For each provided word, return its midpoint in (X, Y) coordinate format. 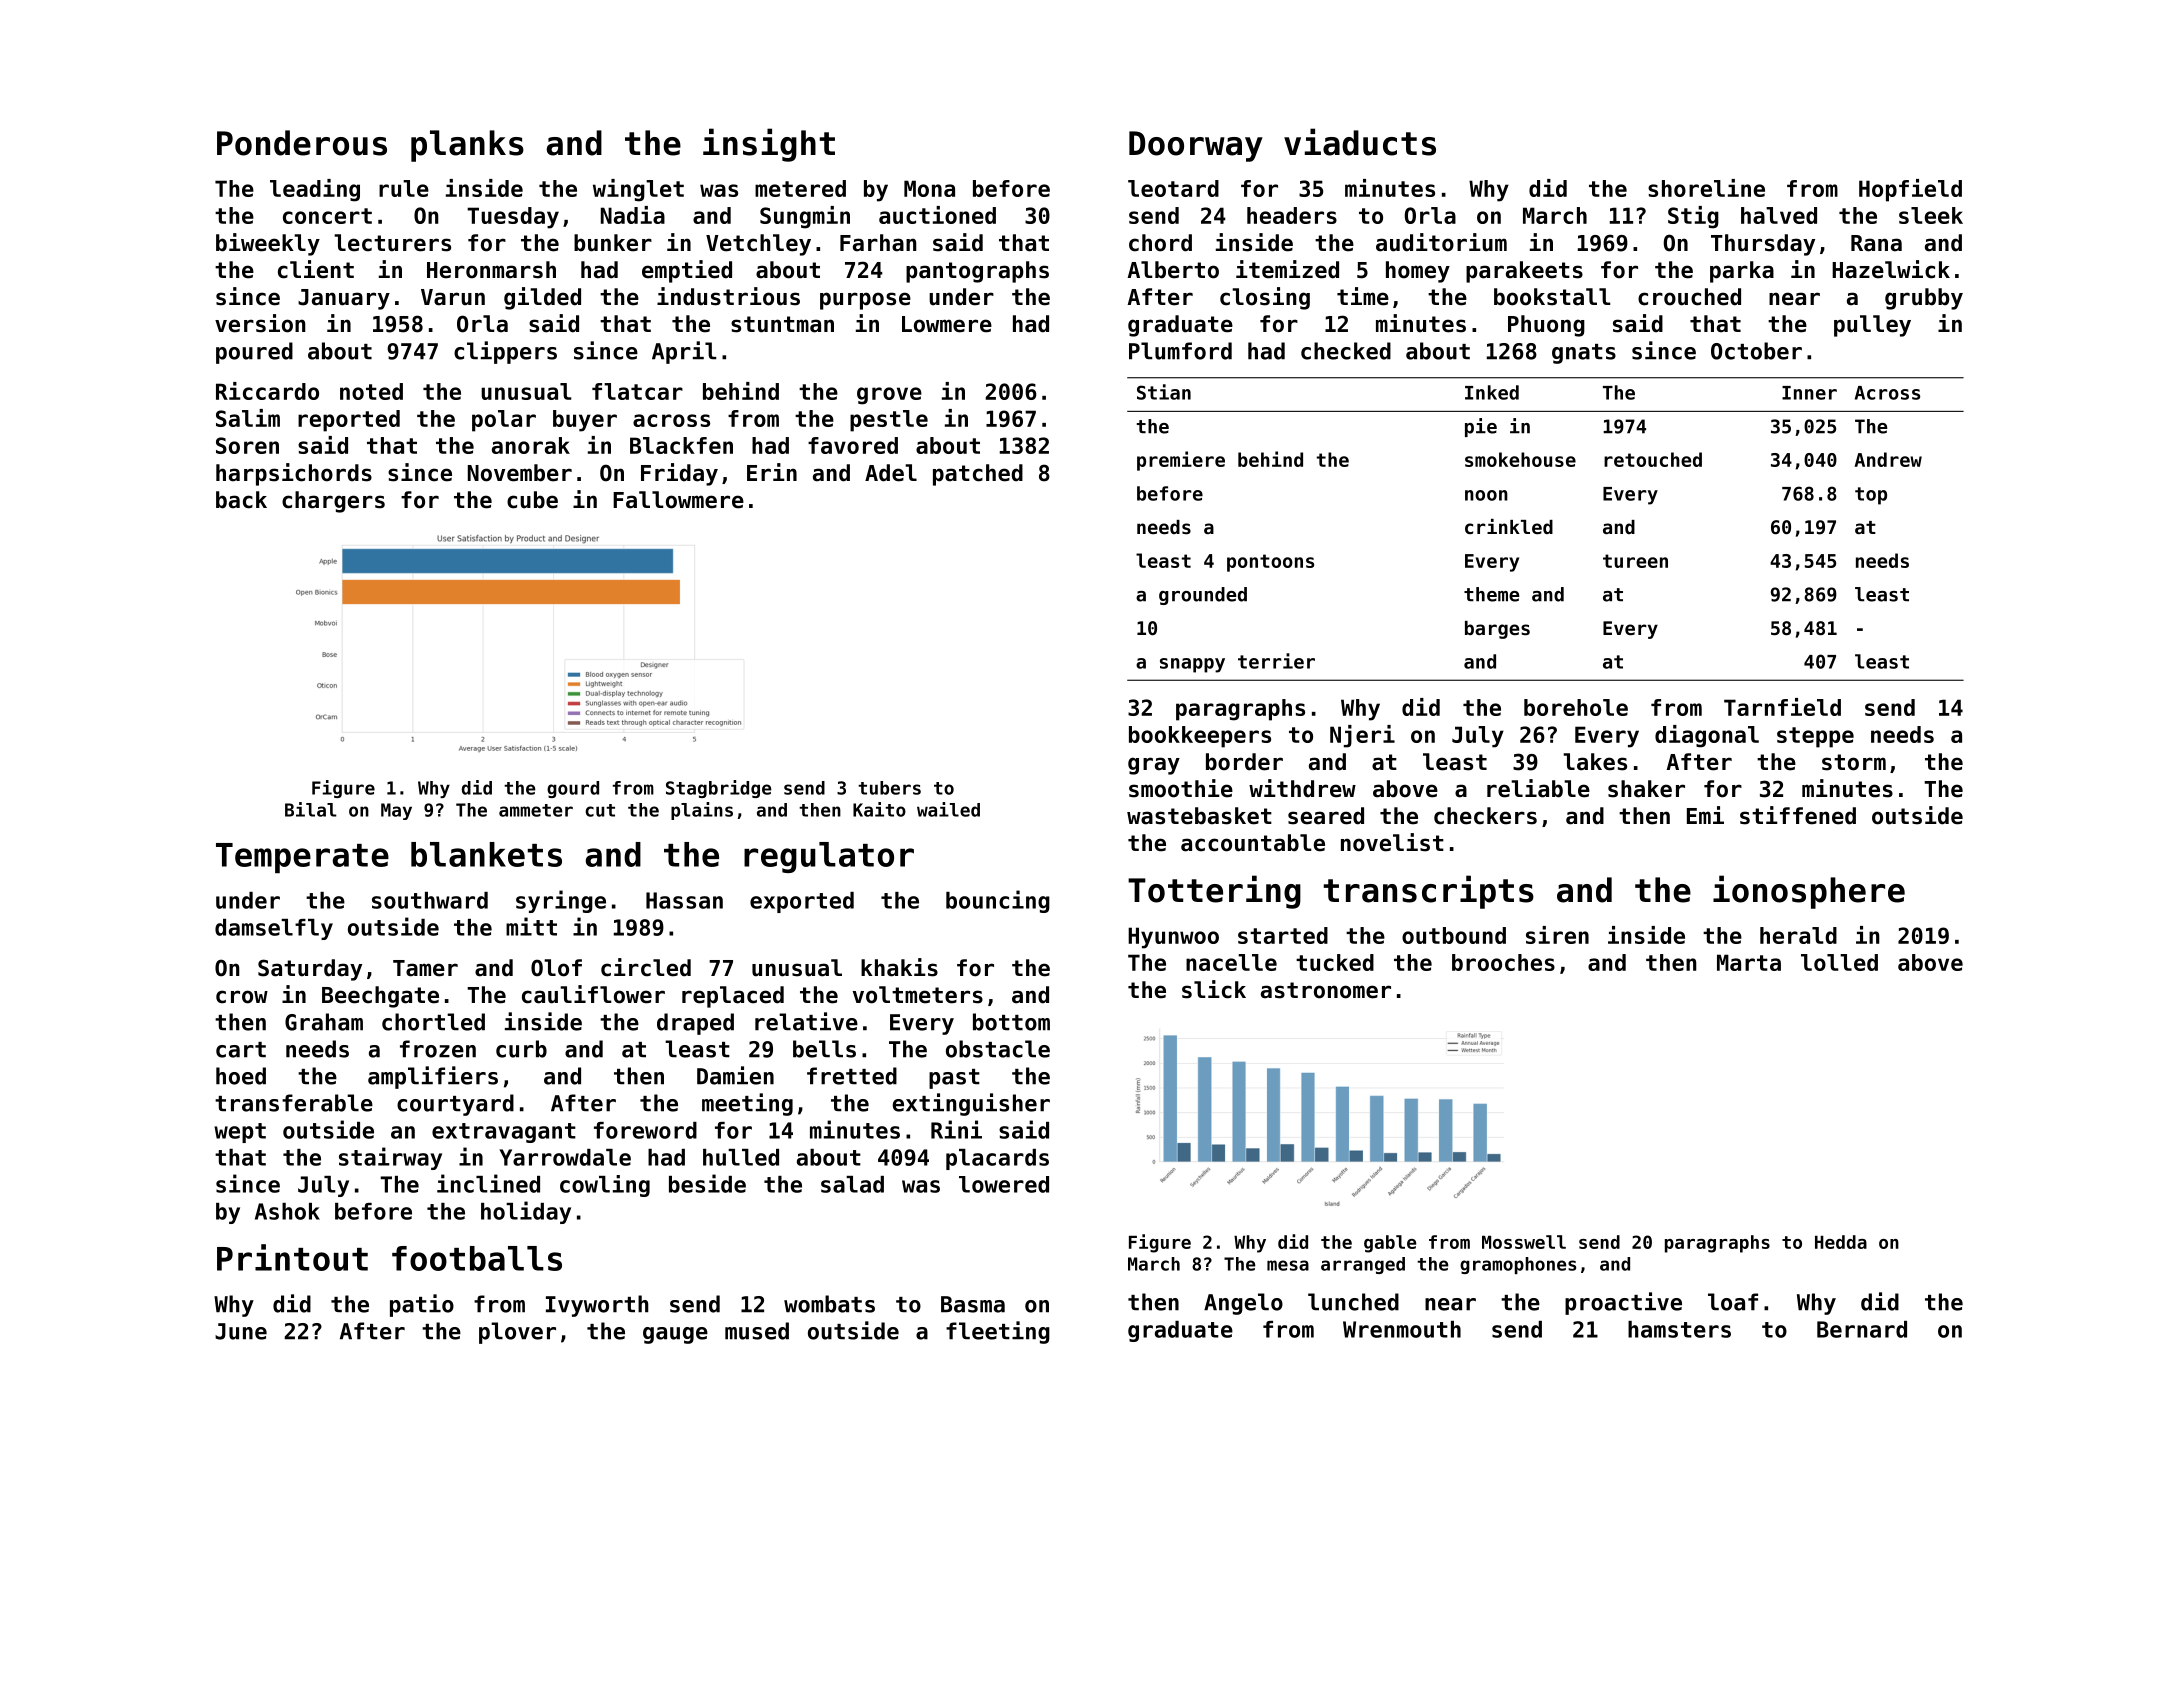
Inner (1809, 393)
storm (1854, 762)
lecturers (392, 243)
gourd (573, 789)
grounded (1203, 596)
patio (422, 1305)
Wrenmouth (1402, 1329)
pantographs (977, 272)
